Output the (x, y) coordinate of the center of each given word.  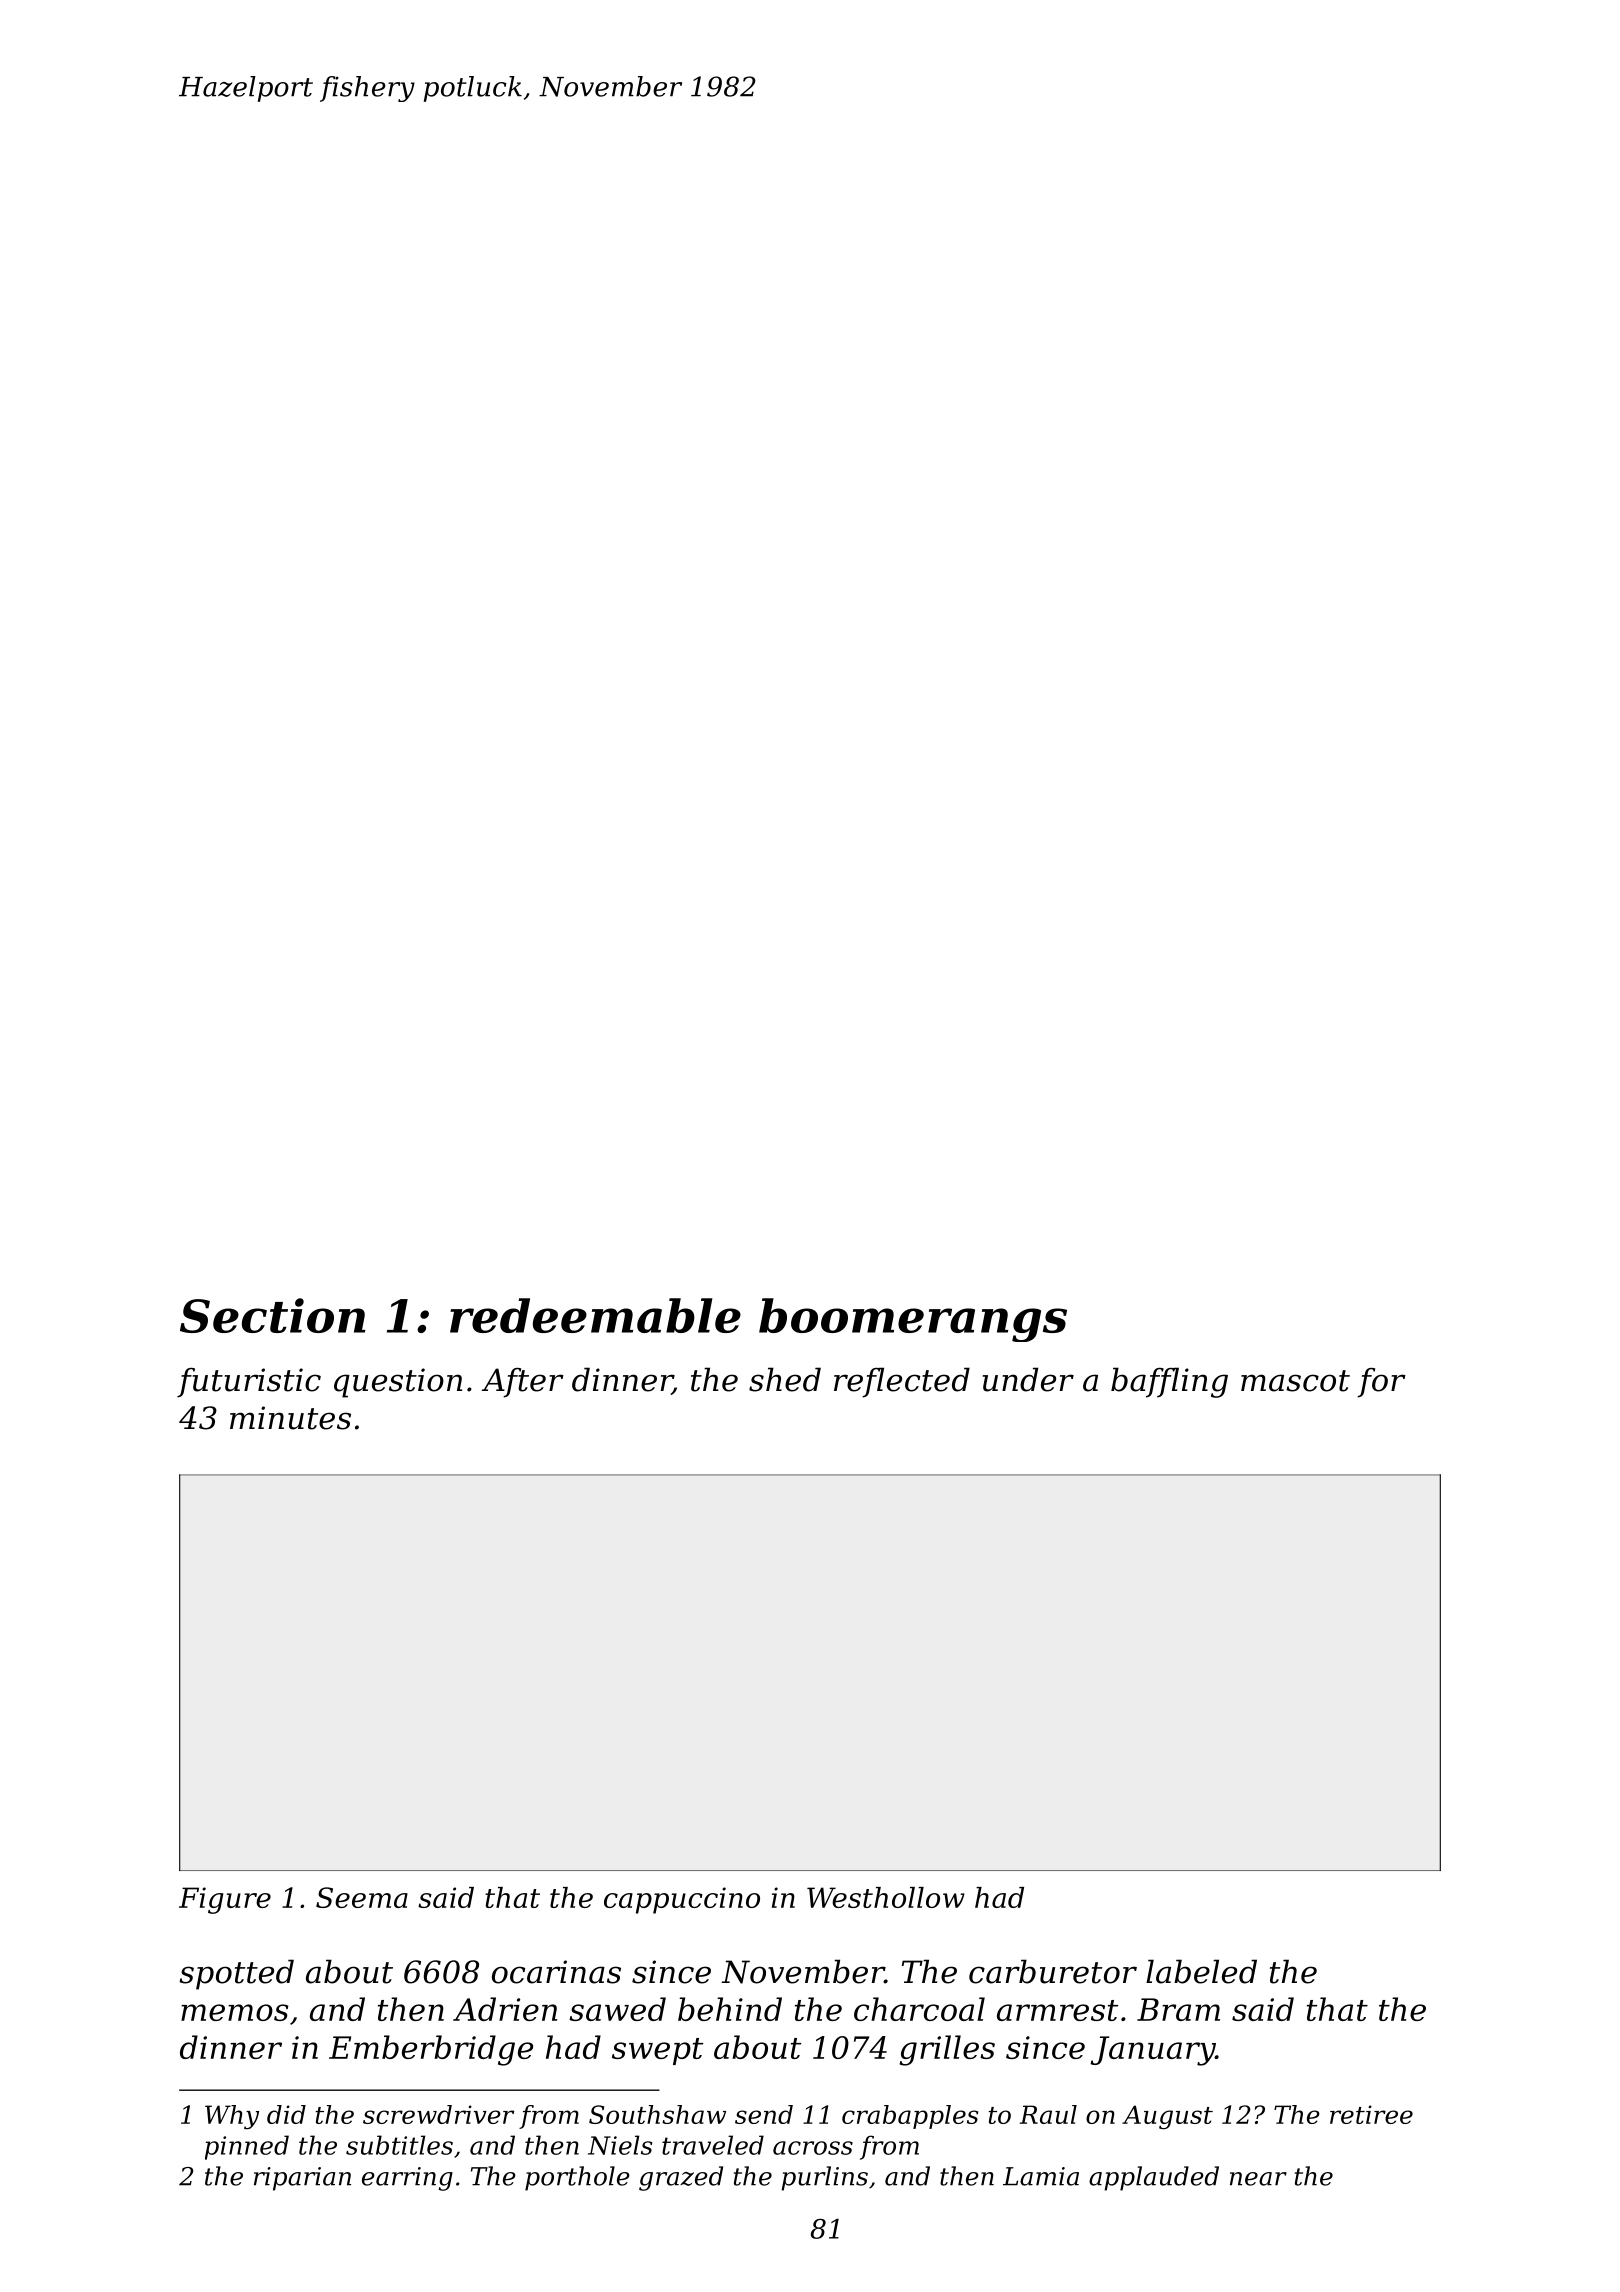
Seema (362, 1897)
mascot (1295, 1381)
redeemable (595, 1315)
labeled (1201, 1971)
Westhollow (886, 1897)
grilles (947, 2050)
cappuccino (682, 1900)
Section (272, 1315)
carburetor (1053, 1971)
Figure (225, 1900)
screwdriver (438, 2114)
